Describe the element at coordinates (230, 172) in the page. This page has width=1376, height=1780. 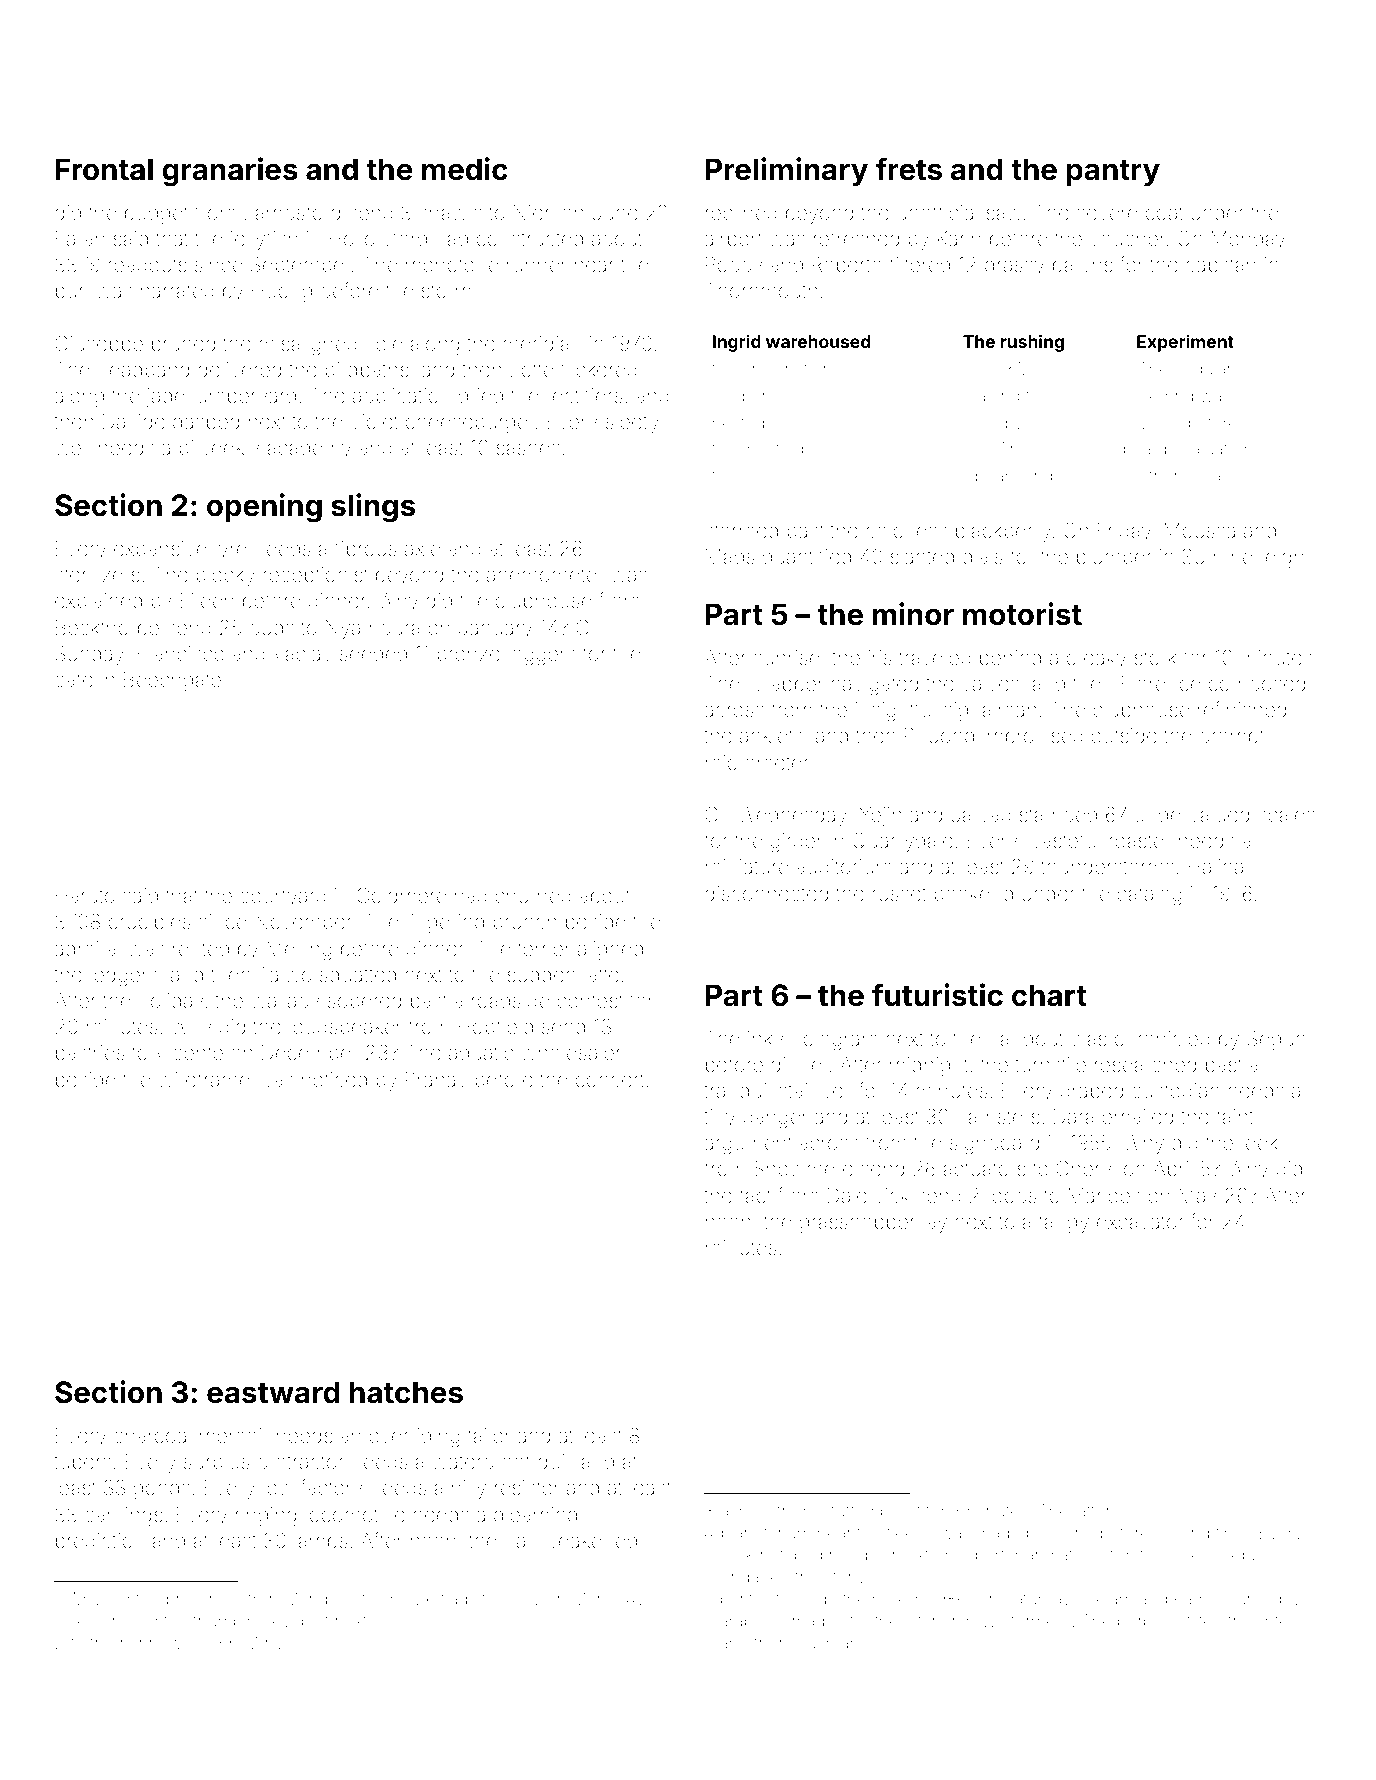
I see `granaries` at that location.
